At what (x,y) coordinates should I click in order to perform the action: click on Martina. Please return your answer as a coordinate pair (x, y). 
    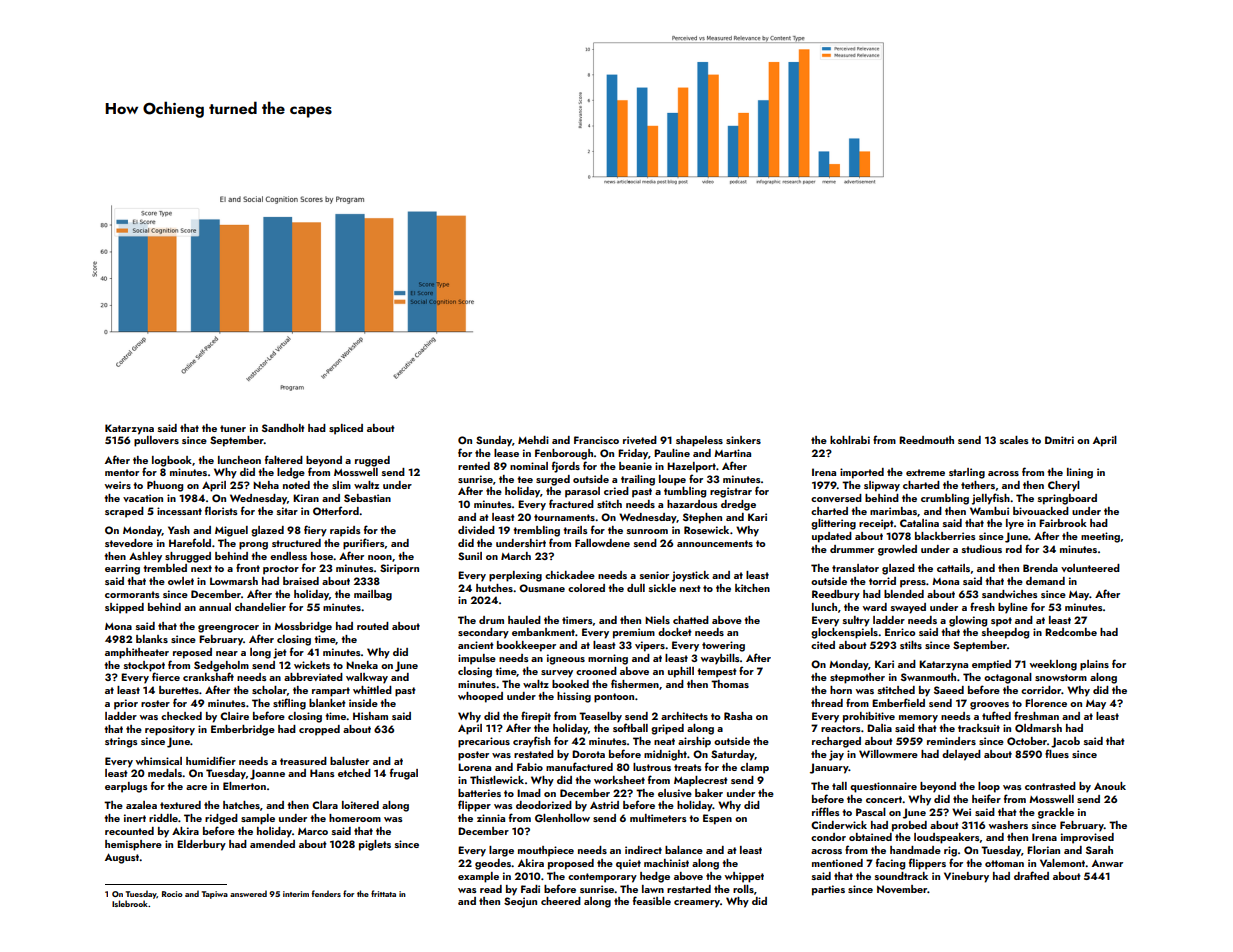
    Looking at the image, I should click on (732, 453).
